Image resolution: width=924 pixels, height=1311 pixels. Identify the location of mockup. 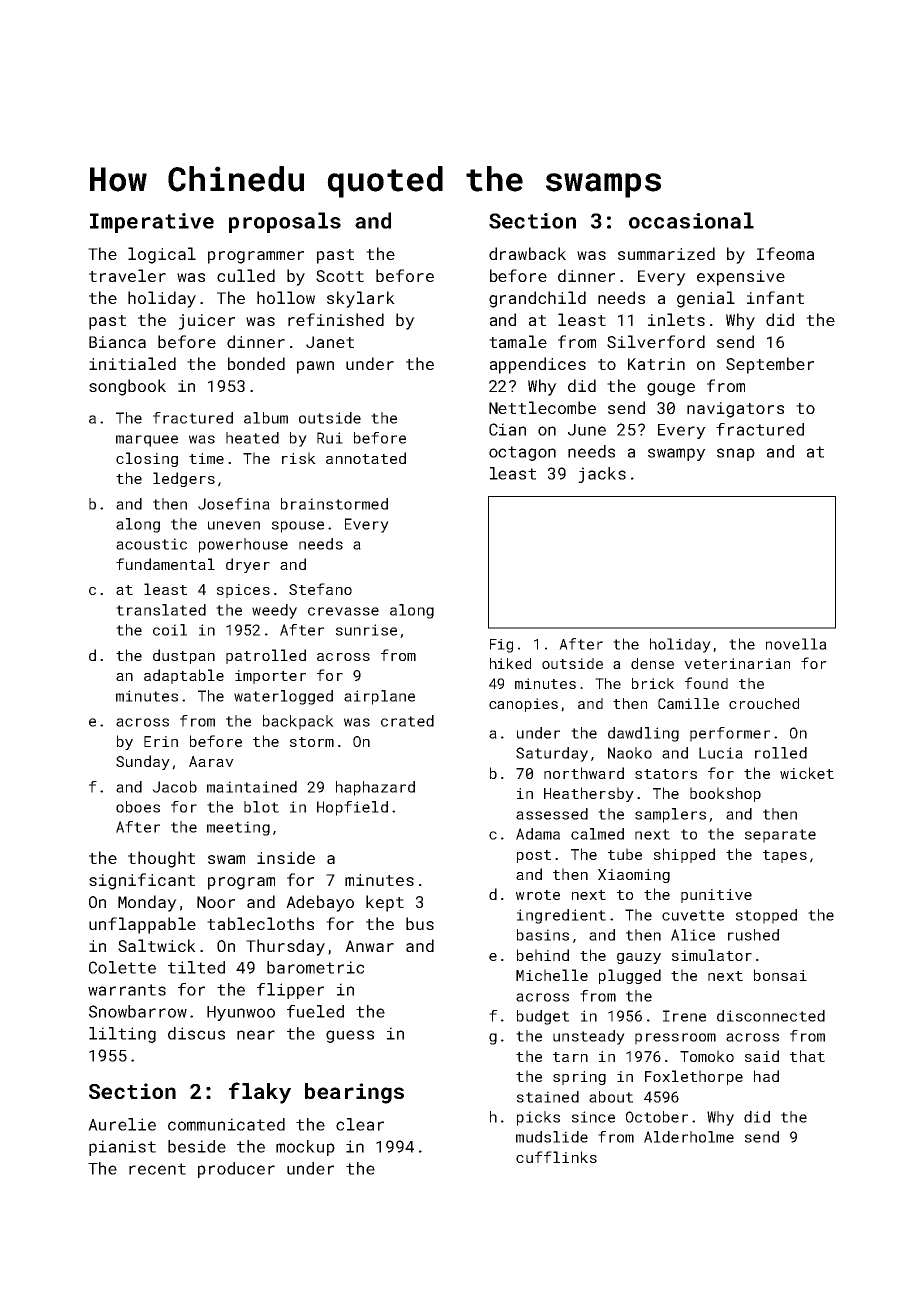
(305, 1148).
